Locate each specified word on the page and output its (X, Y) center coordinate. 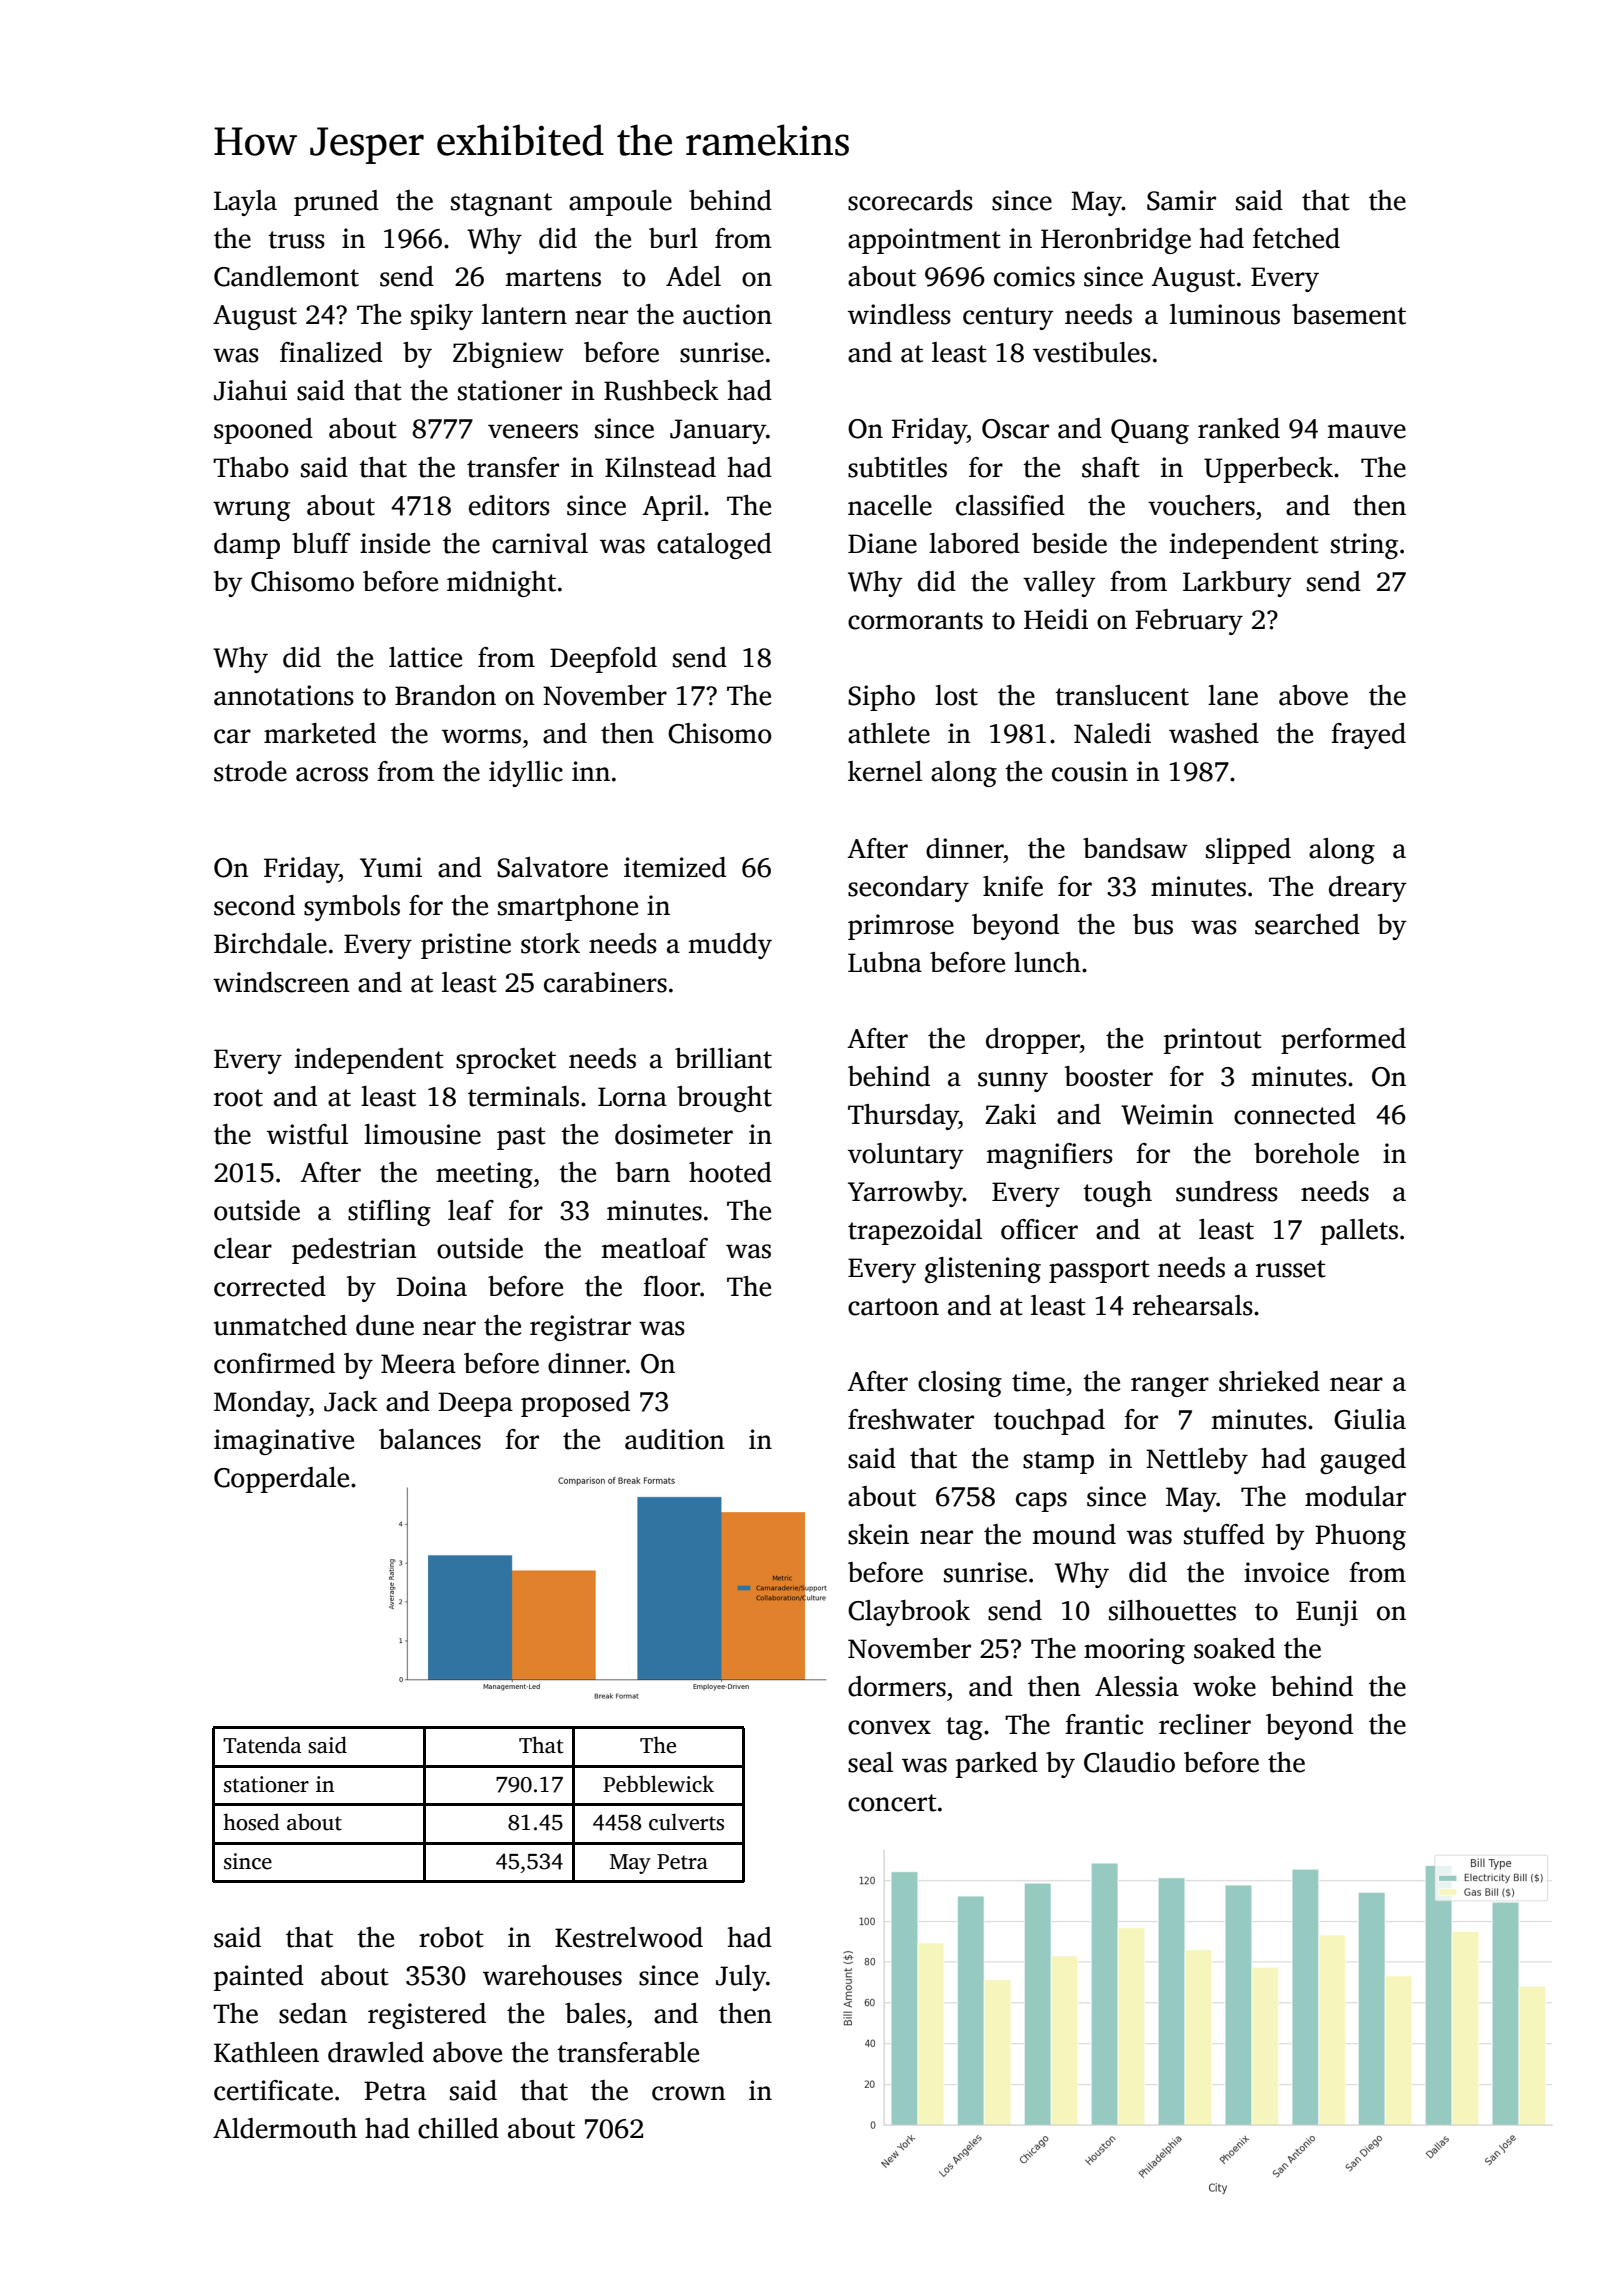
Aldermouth (285, 2128)
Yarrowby (905, 1194)
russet (1291, 1269)
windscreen (281, 982)
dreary (1368, 889)
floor (671, 1286)
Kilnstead (660, 467)
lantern (524, 314)
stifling (389, 1213)
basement (1349, 314)
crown (689, 2093)
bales (595, 2013)
